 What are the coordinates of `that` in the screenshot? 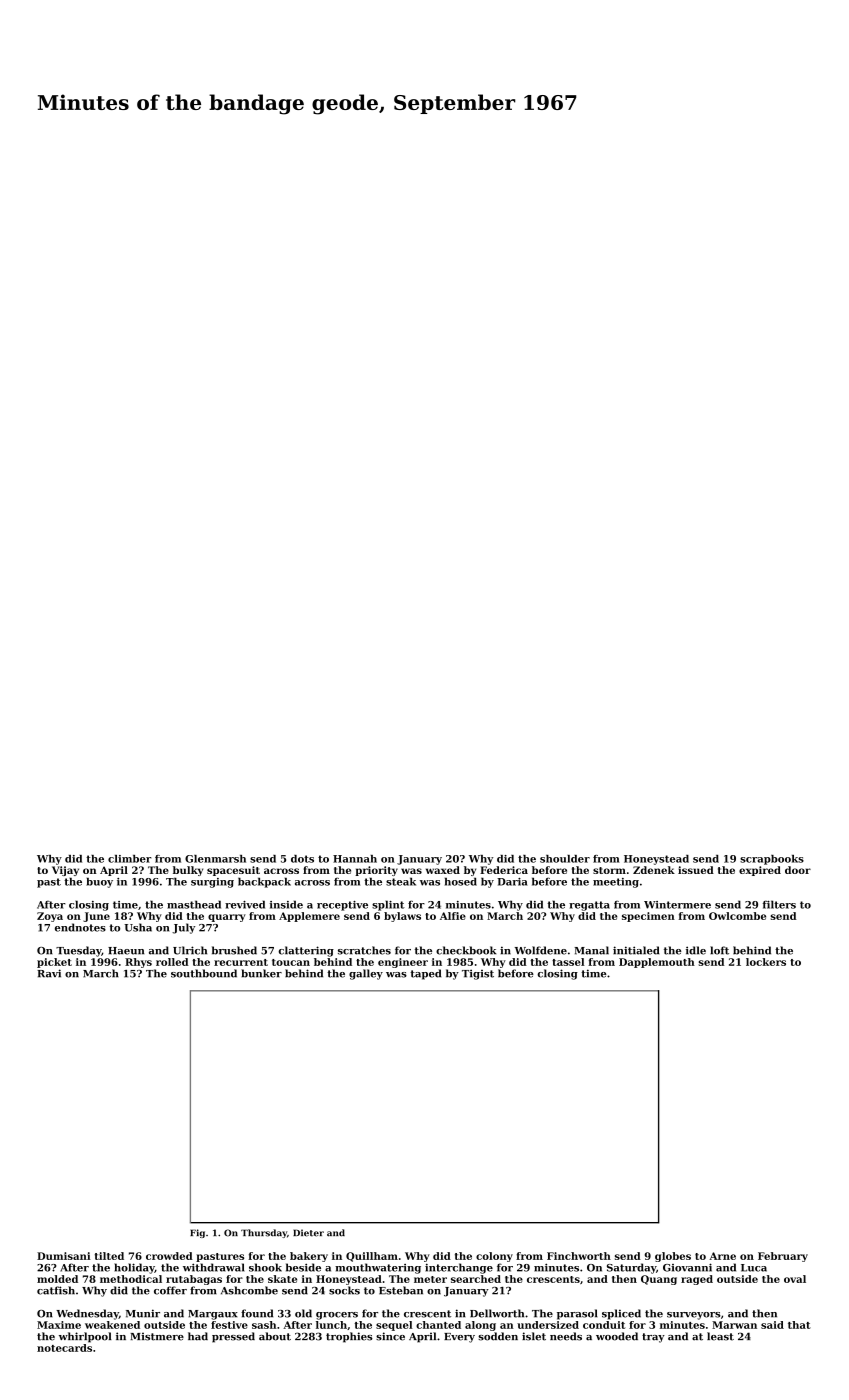 It's located at (799, 1325).
